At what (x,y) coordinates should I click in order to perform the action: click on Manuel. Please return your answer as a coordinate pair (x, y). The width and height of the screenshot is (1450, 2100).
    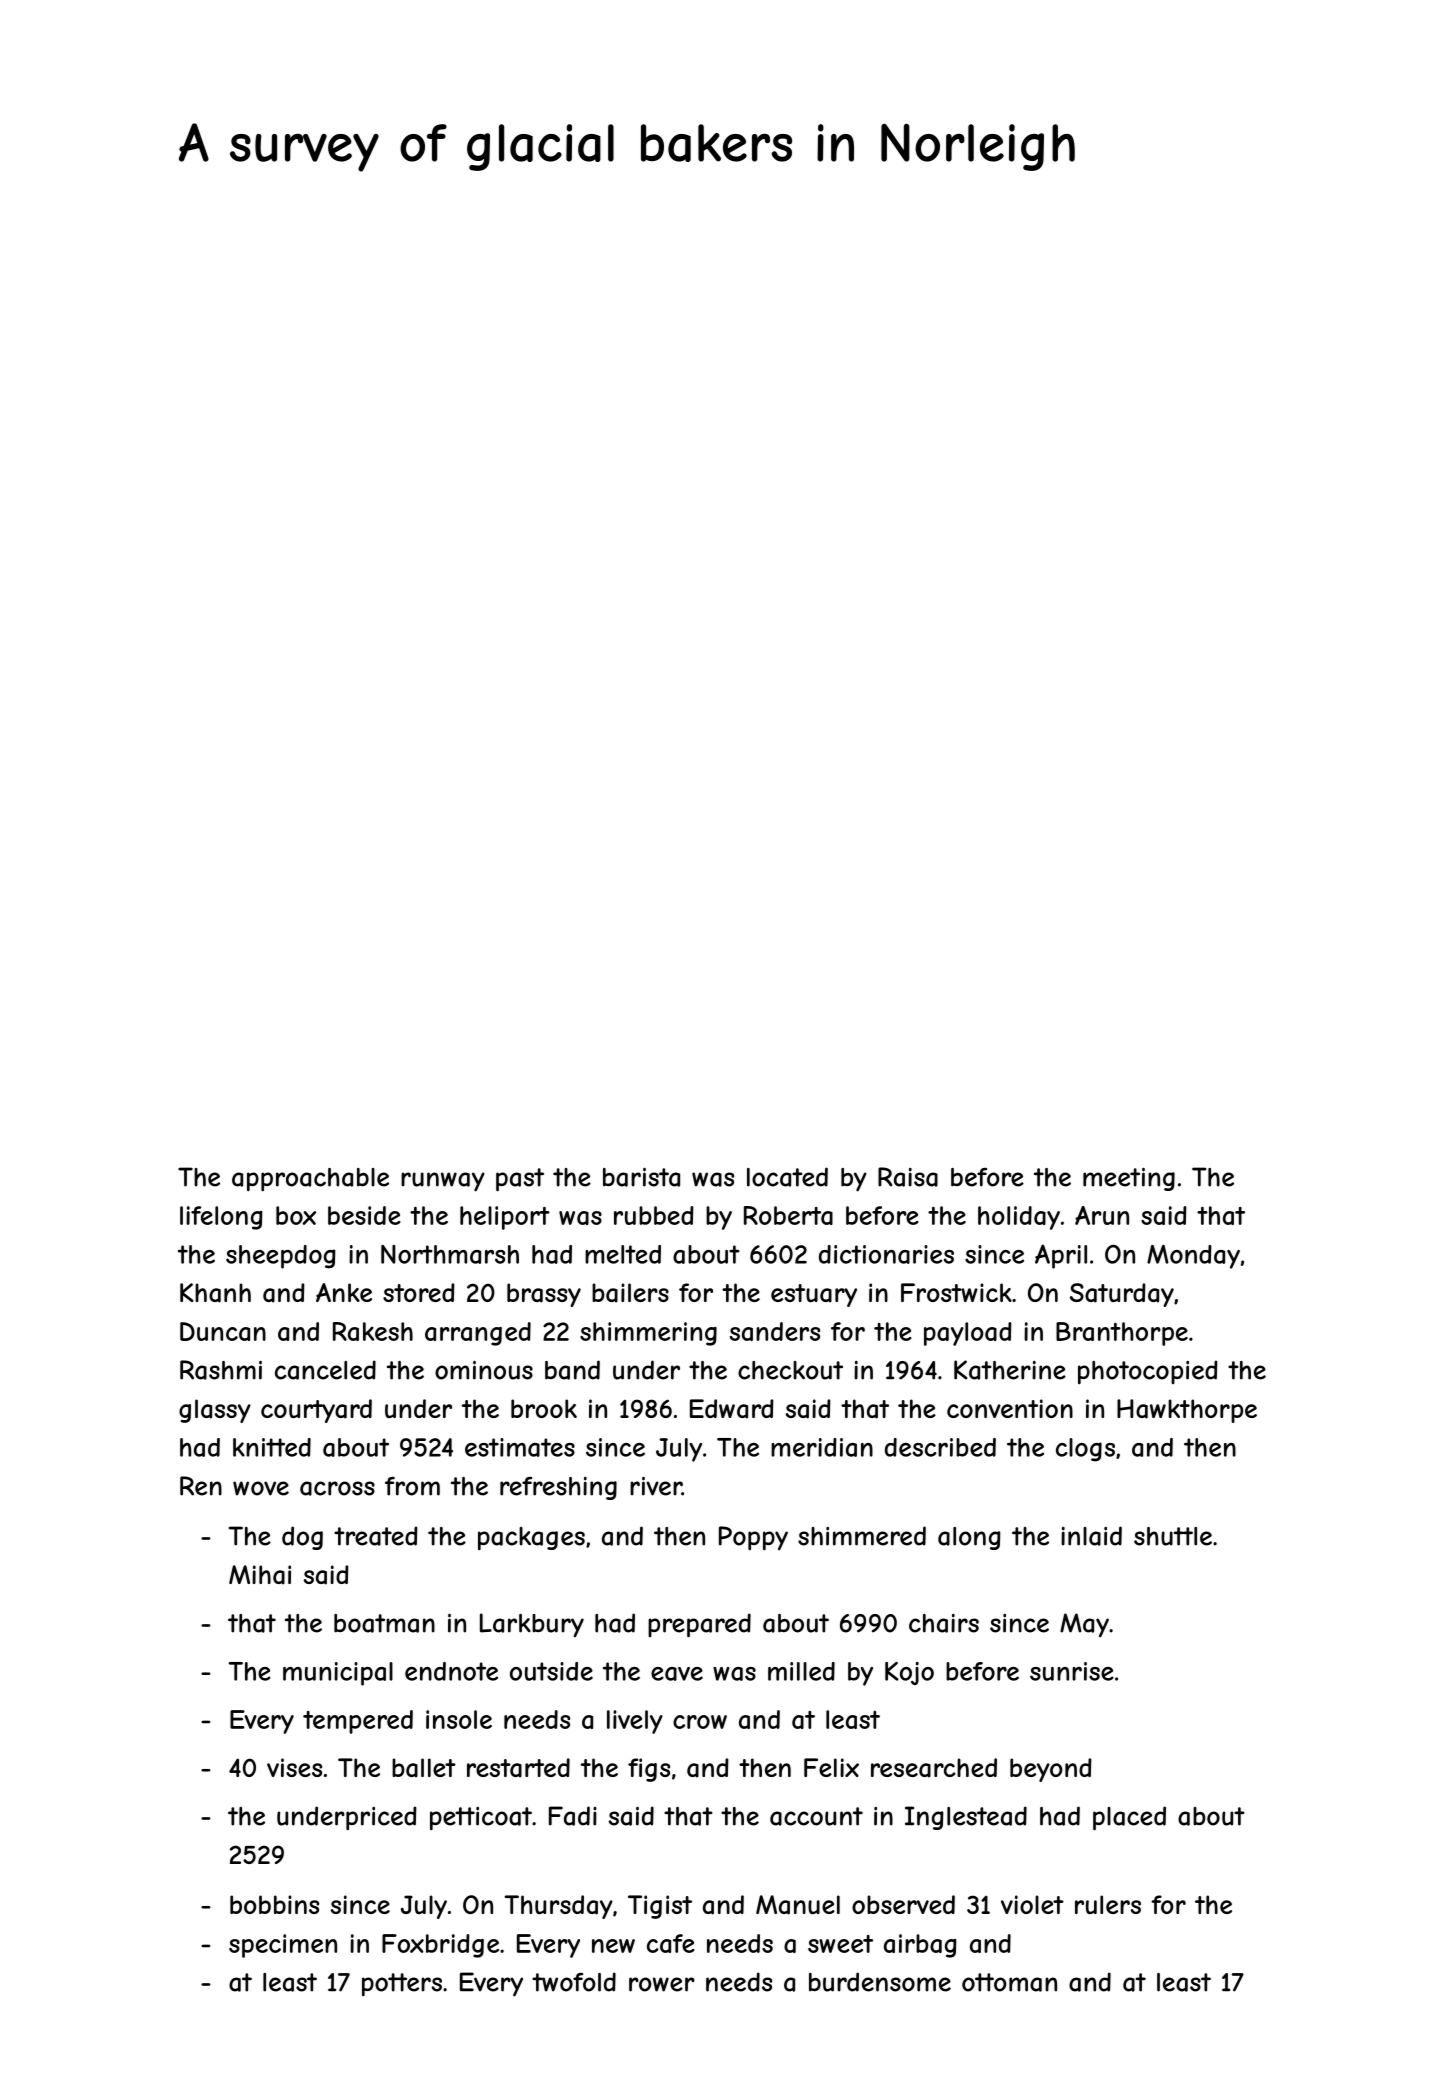
    Looking at the image, I should click on (798, 1905).
